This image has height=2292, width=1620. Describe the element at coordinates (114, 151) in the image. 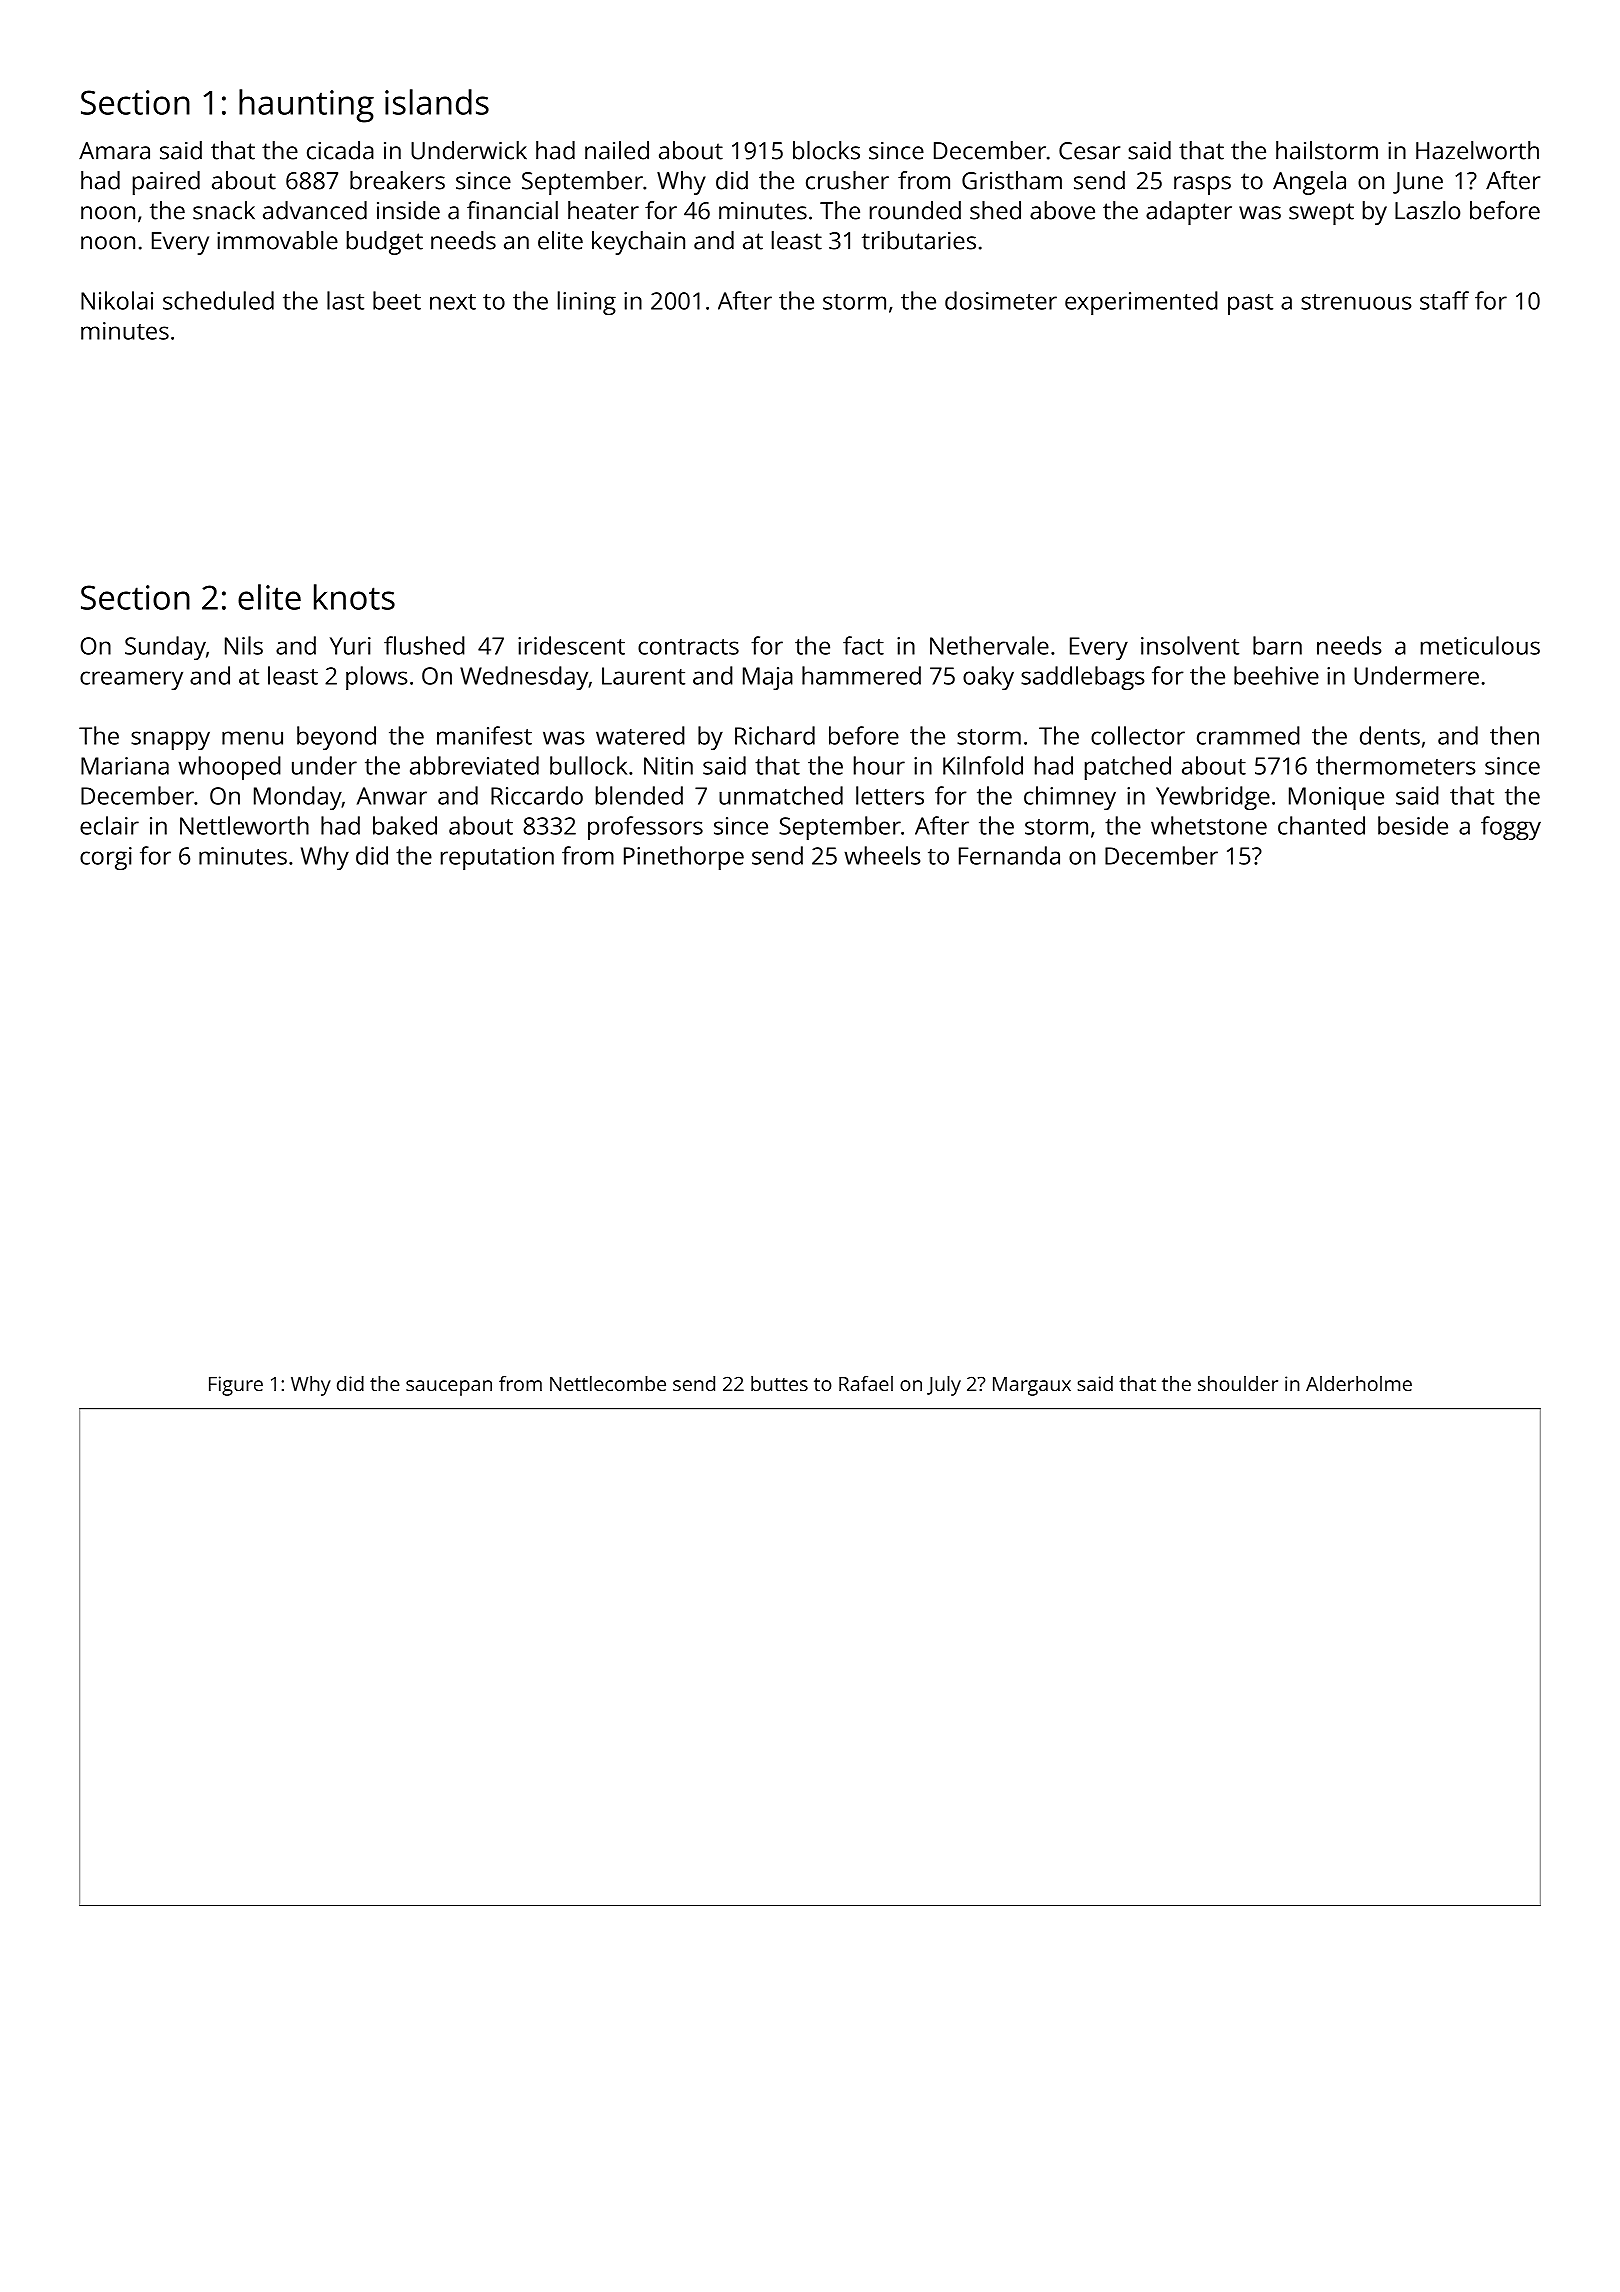

I see `Amara` at that location.
